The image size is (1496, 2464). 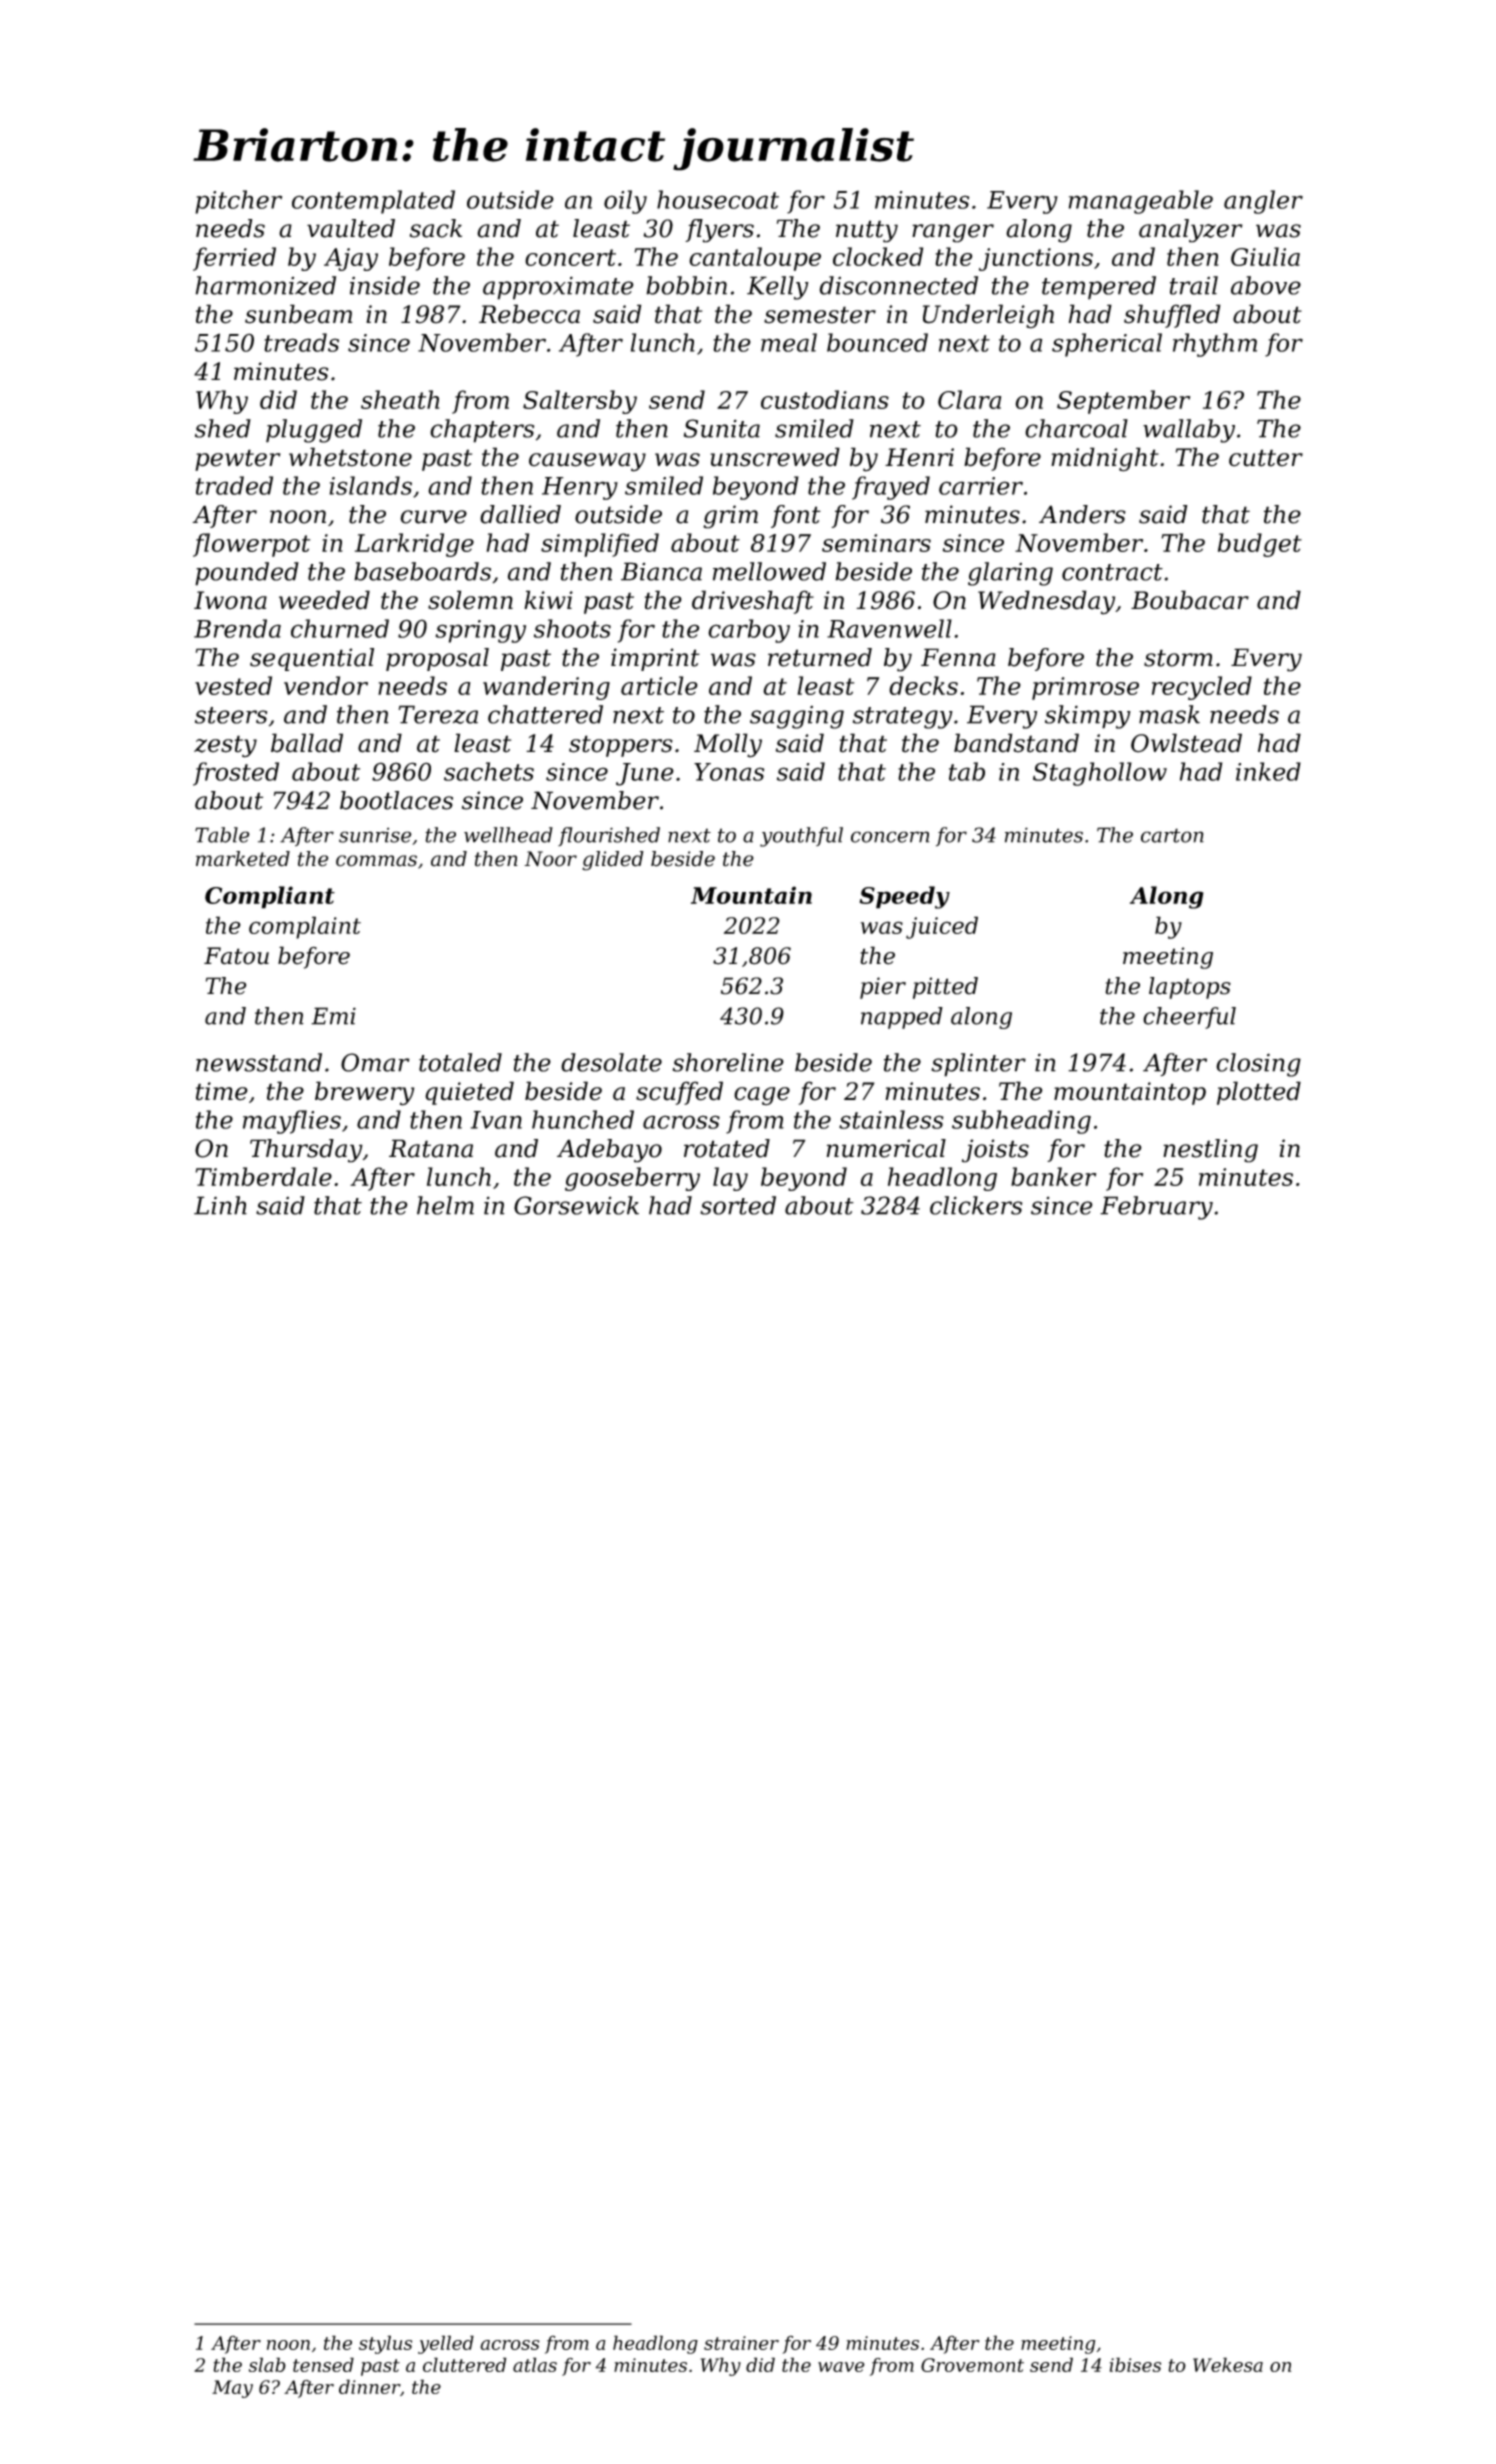 I want to click on ibises, so click(x=1135, y=2364).
